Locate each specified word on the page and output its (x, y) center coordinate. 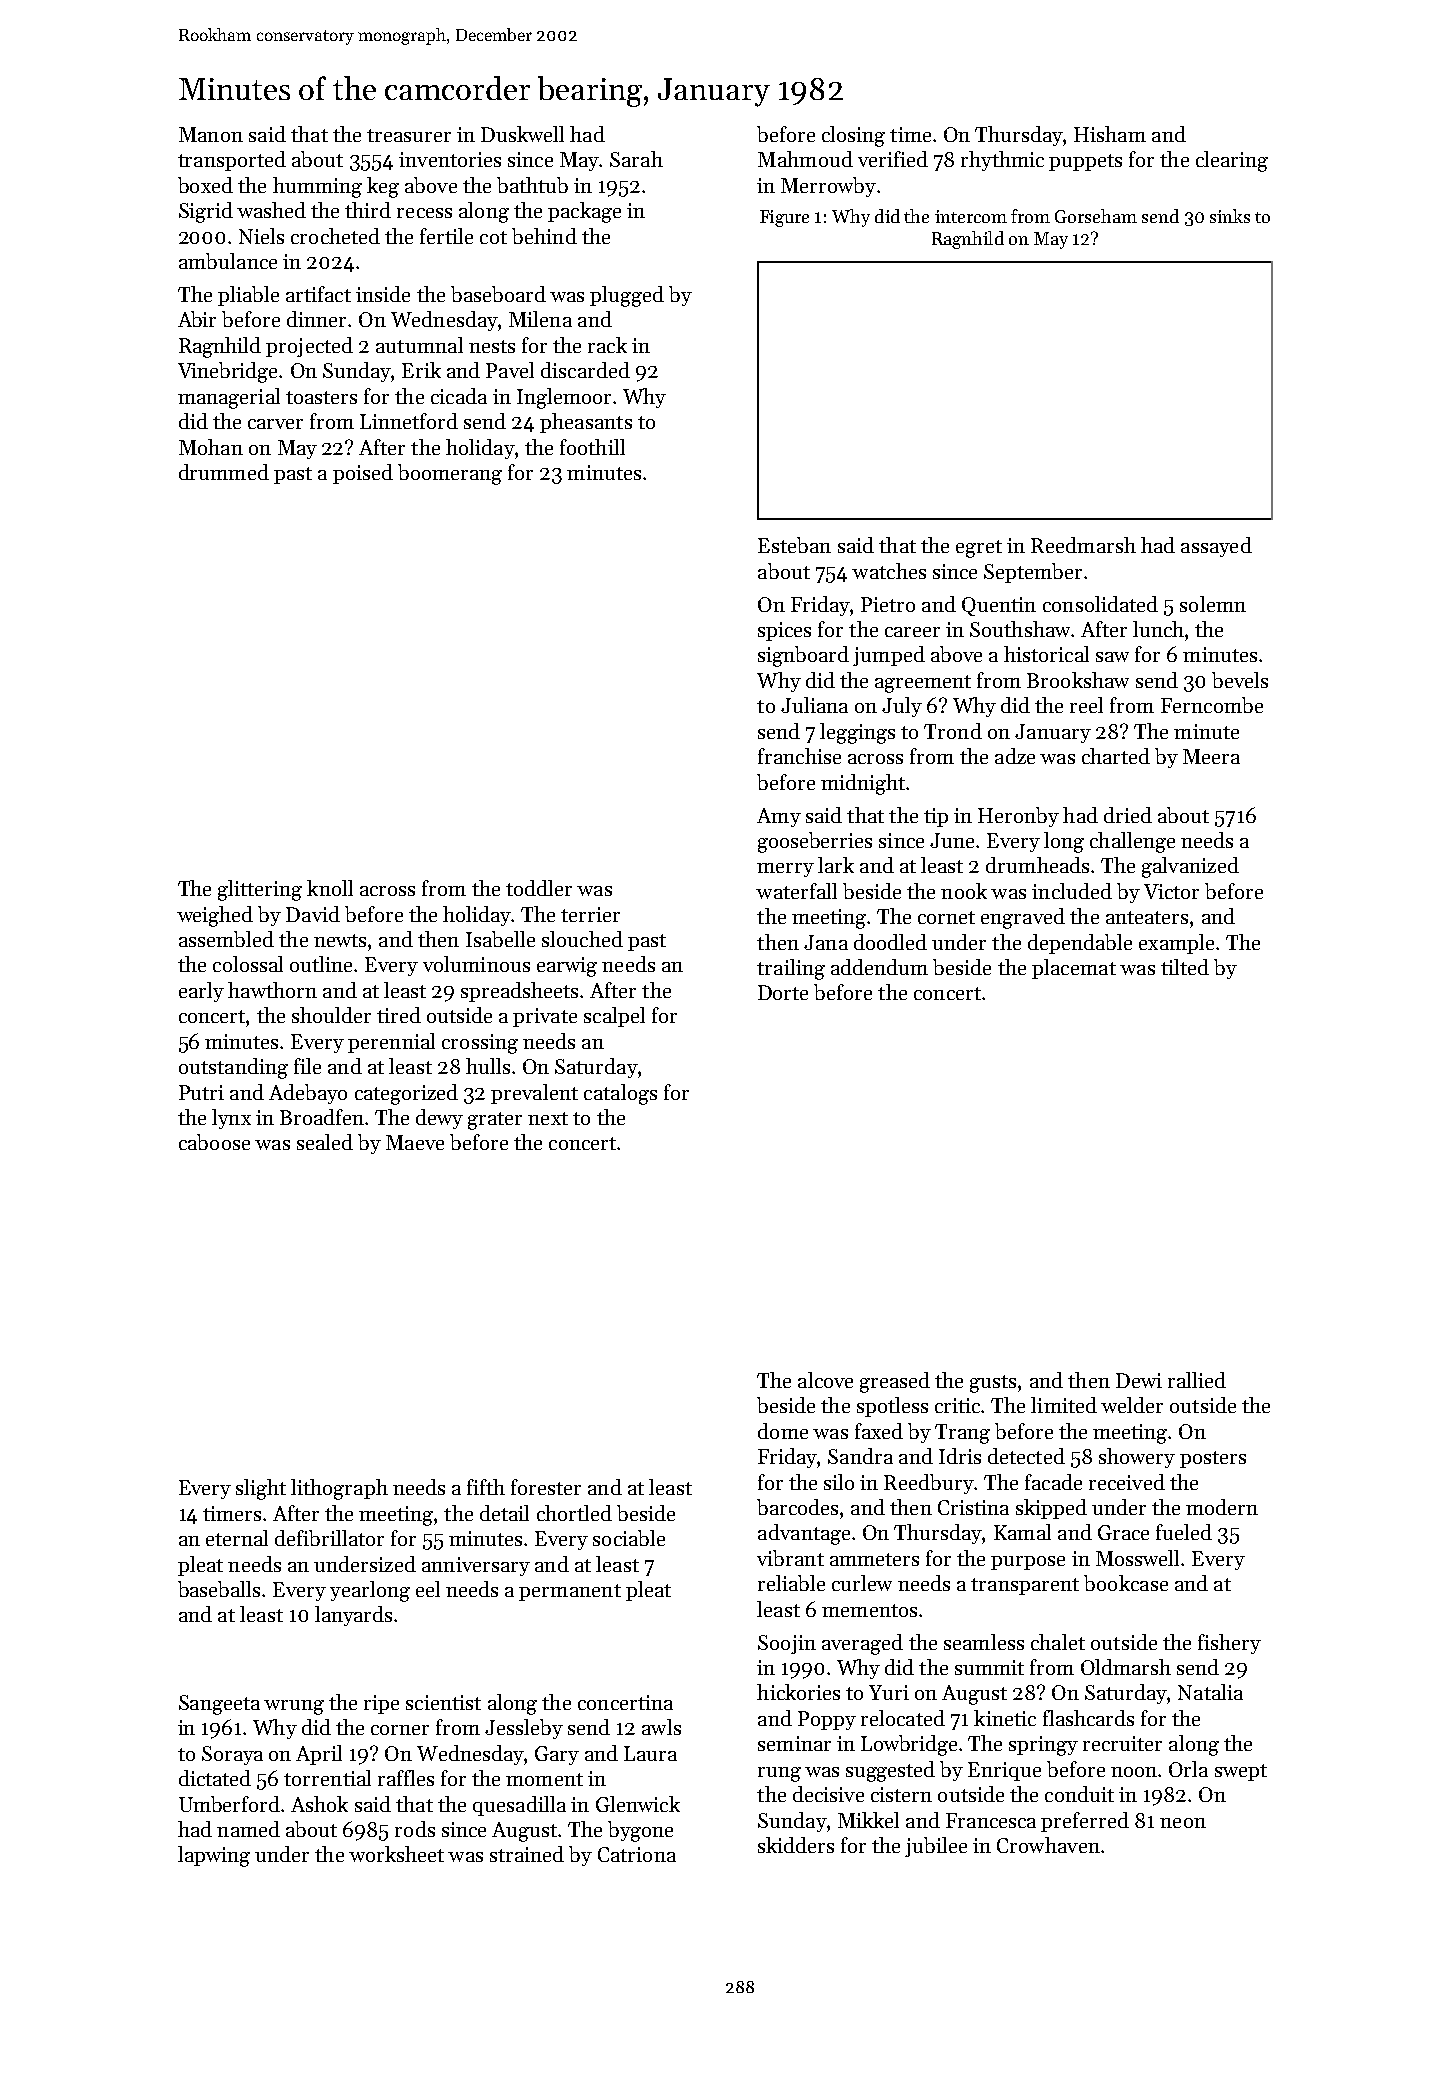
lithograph (339, 1489)
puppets (1085, 162)
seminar (794, 1743)
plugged (627, 296)
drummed (224, 472)
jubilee (936, 1847)
